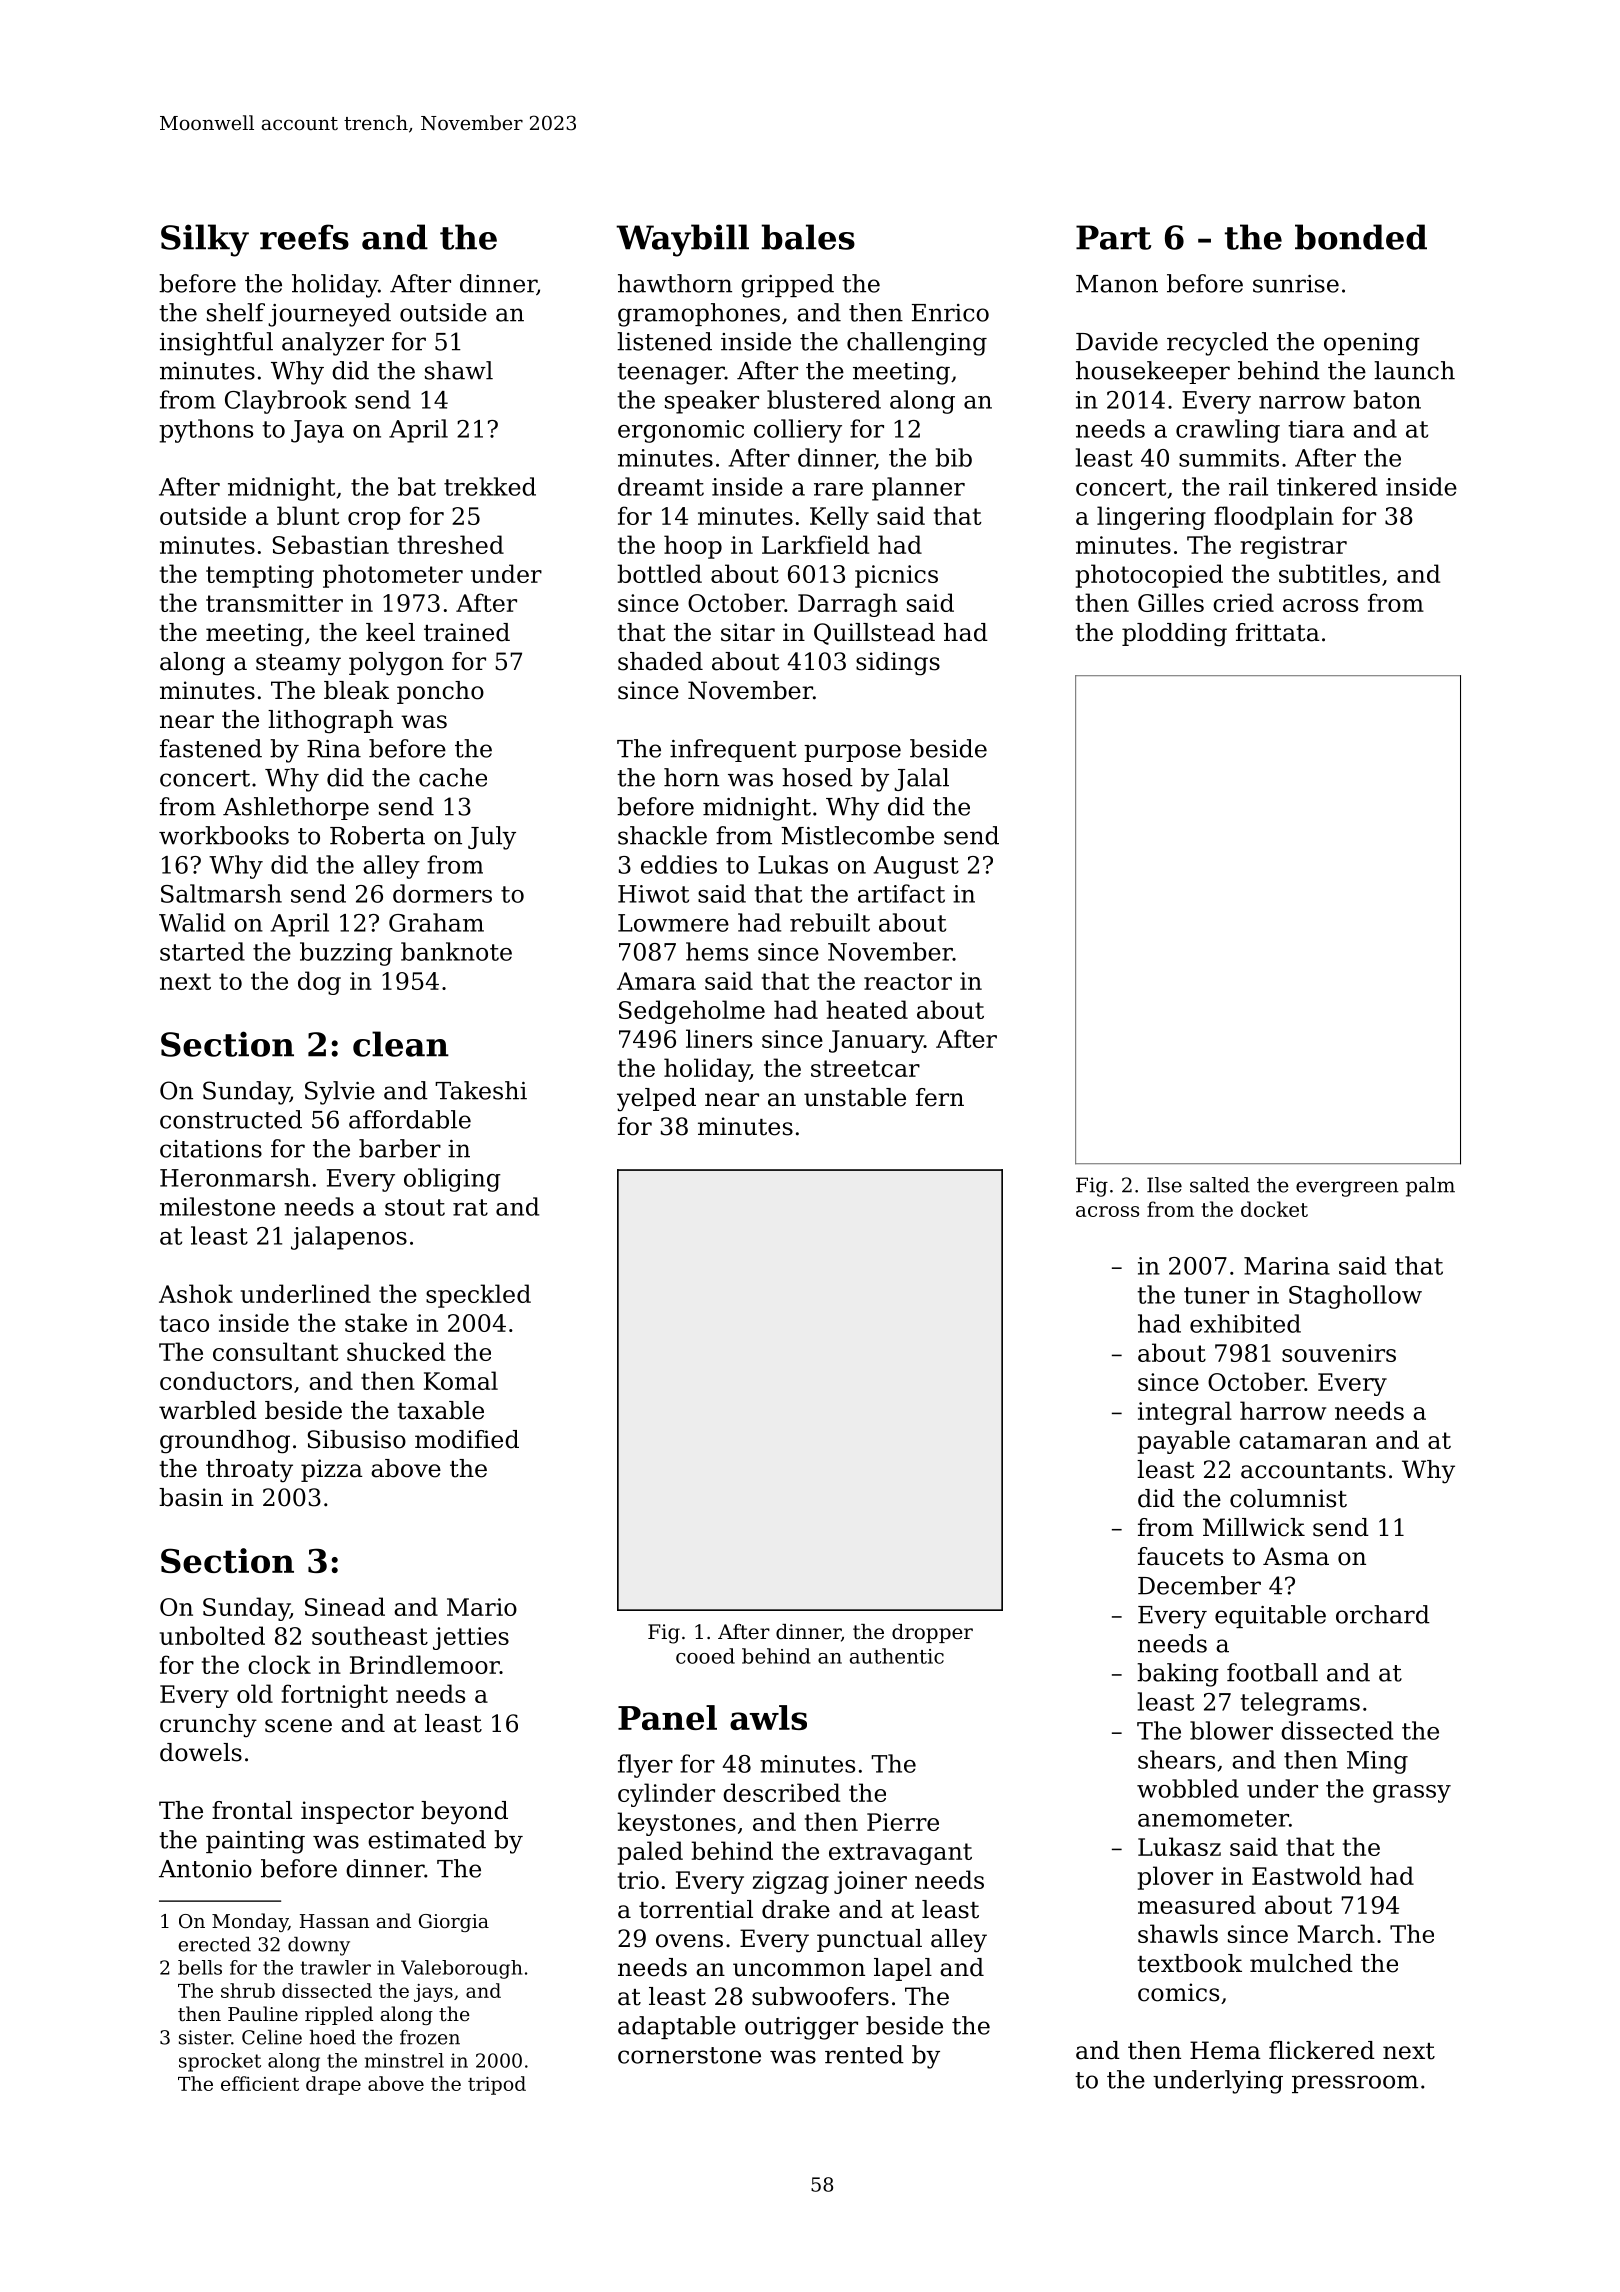  I want to click on frittata, so click(1278, 632).
